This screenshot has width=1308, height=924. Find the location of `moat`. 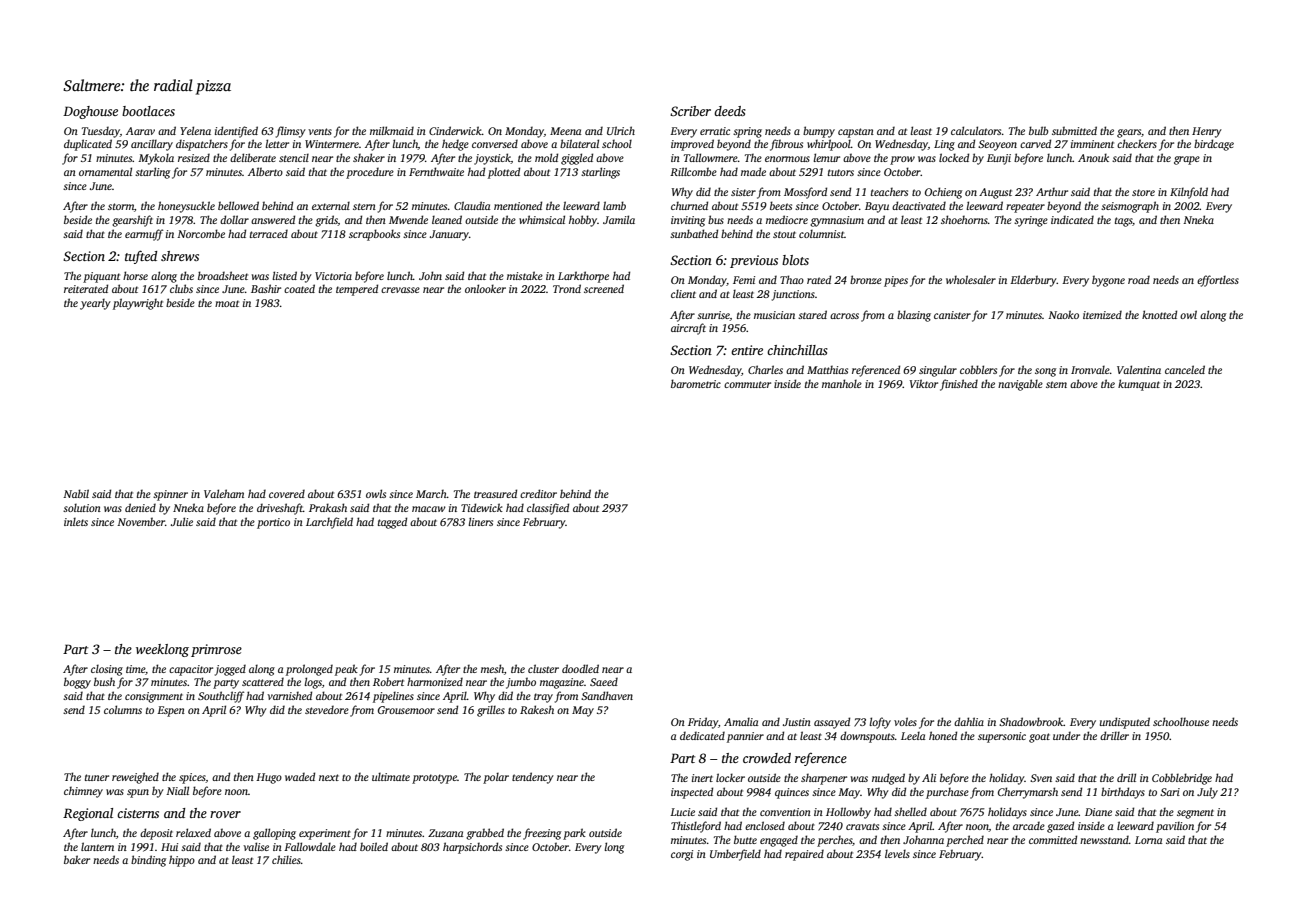

moat is located at coordinates (227, 303).
